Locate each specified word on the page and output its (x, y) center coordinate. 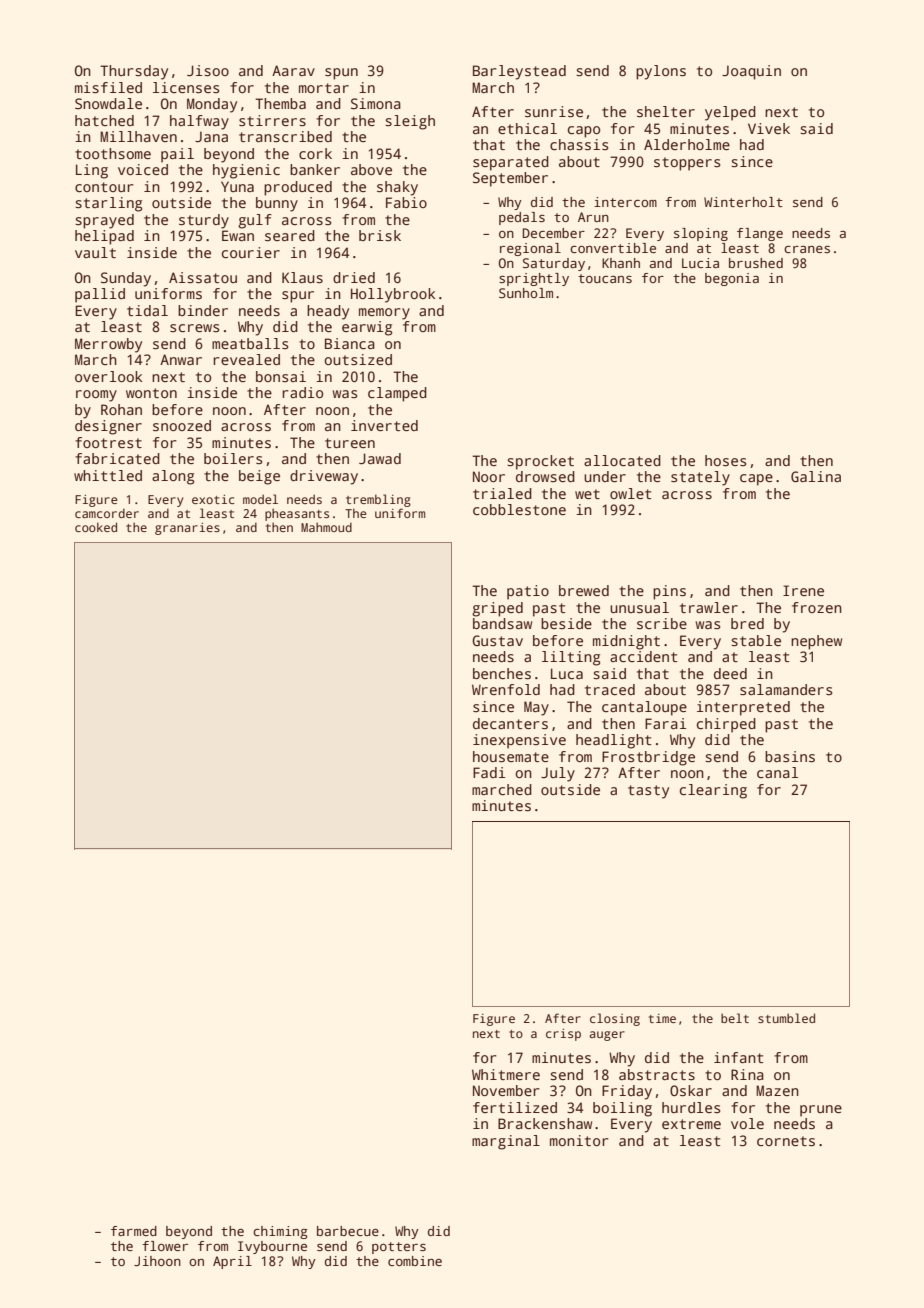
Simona (376, 103)
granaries (187, 529)
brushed (756, 263)
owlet (630, 493)
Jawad (380, 458)
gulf (255, 221)
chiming (280, 1232)
